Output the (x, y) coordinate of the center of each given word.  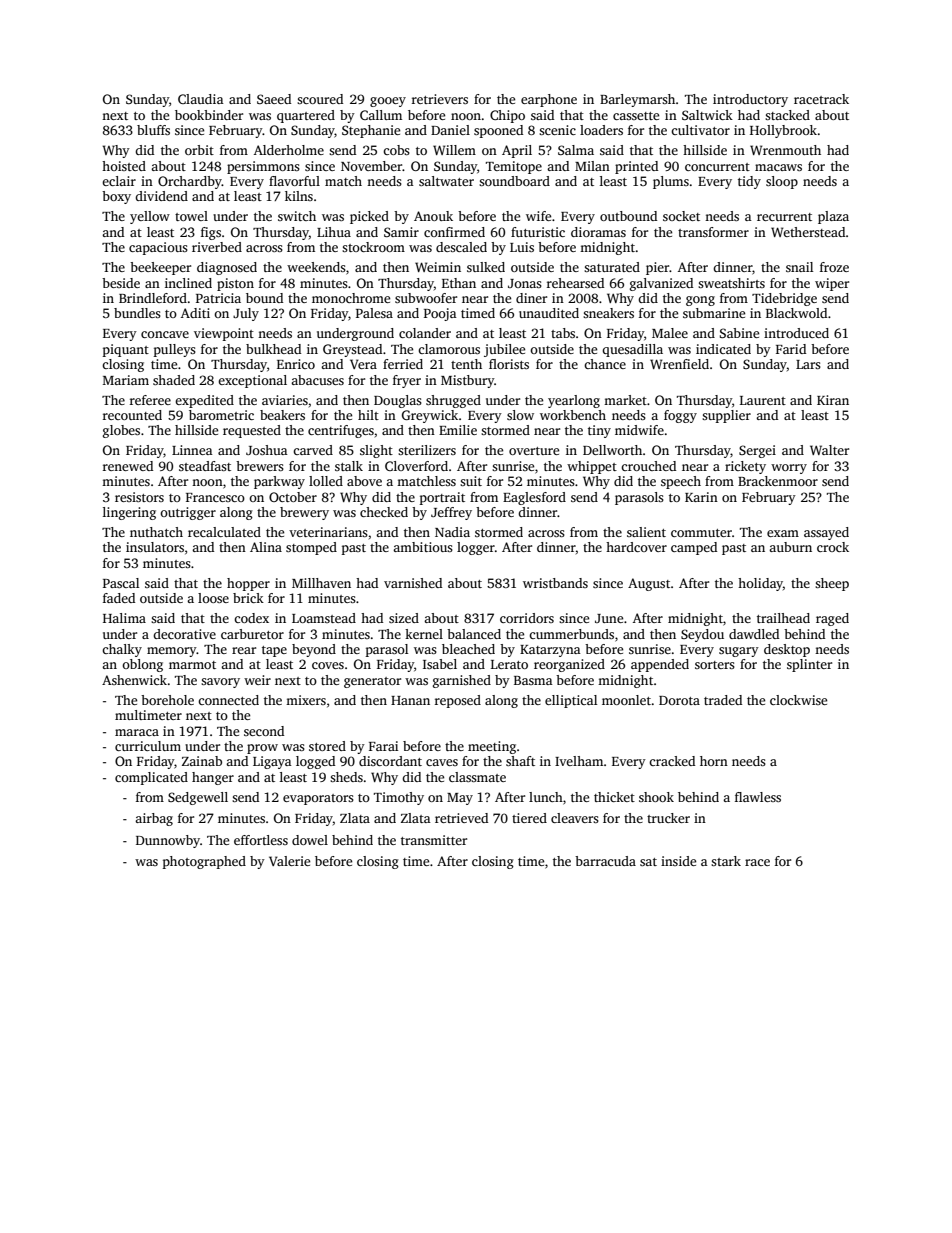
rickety (745, 467)
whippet (592, 467)
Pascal (121, 583)
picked (369, 217)
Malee (670, 333)
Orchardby (190, 182)
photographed (204, 862)
